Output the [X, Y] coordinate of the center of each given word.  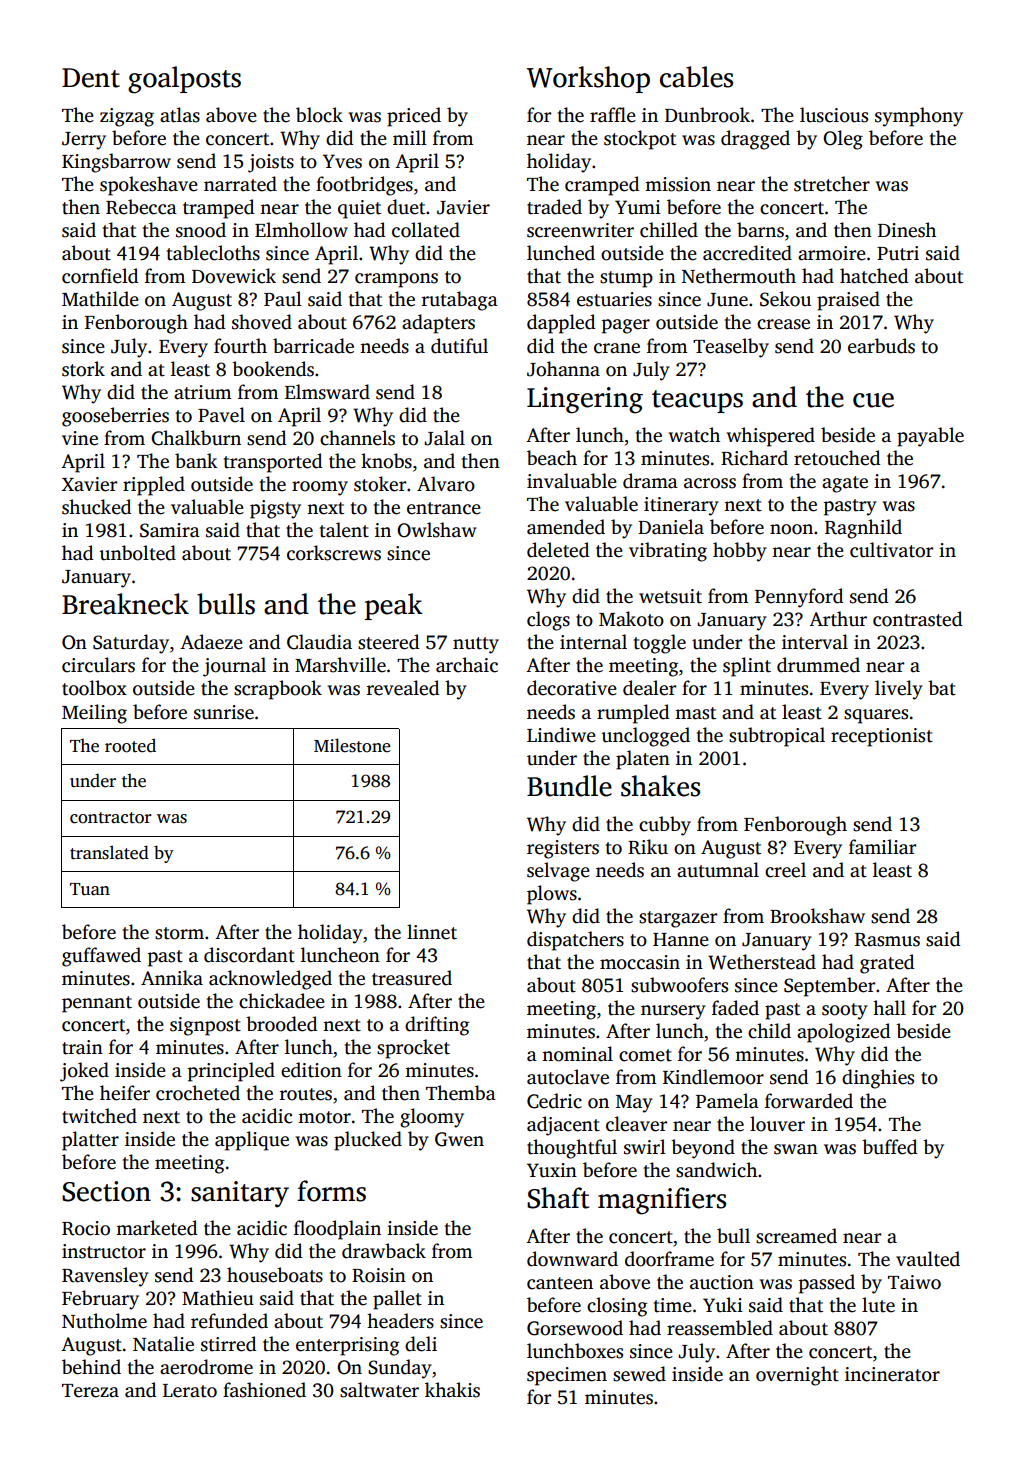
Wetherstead [762, 962]
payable [930, 437]
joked [84, 1072]
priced [414, 117]
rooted [130, 745]
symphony [919, 117]
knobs [386, 461]
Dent [91, 78]
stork [83, 369]
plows [552, 895]
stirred [228, 1344]
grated [887, 964]
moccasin [640, 962]
